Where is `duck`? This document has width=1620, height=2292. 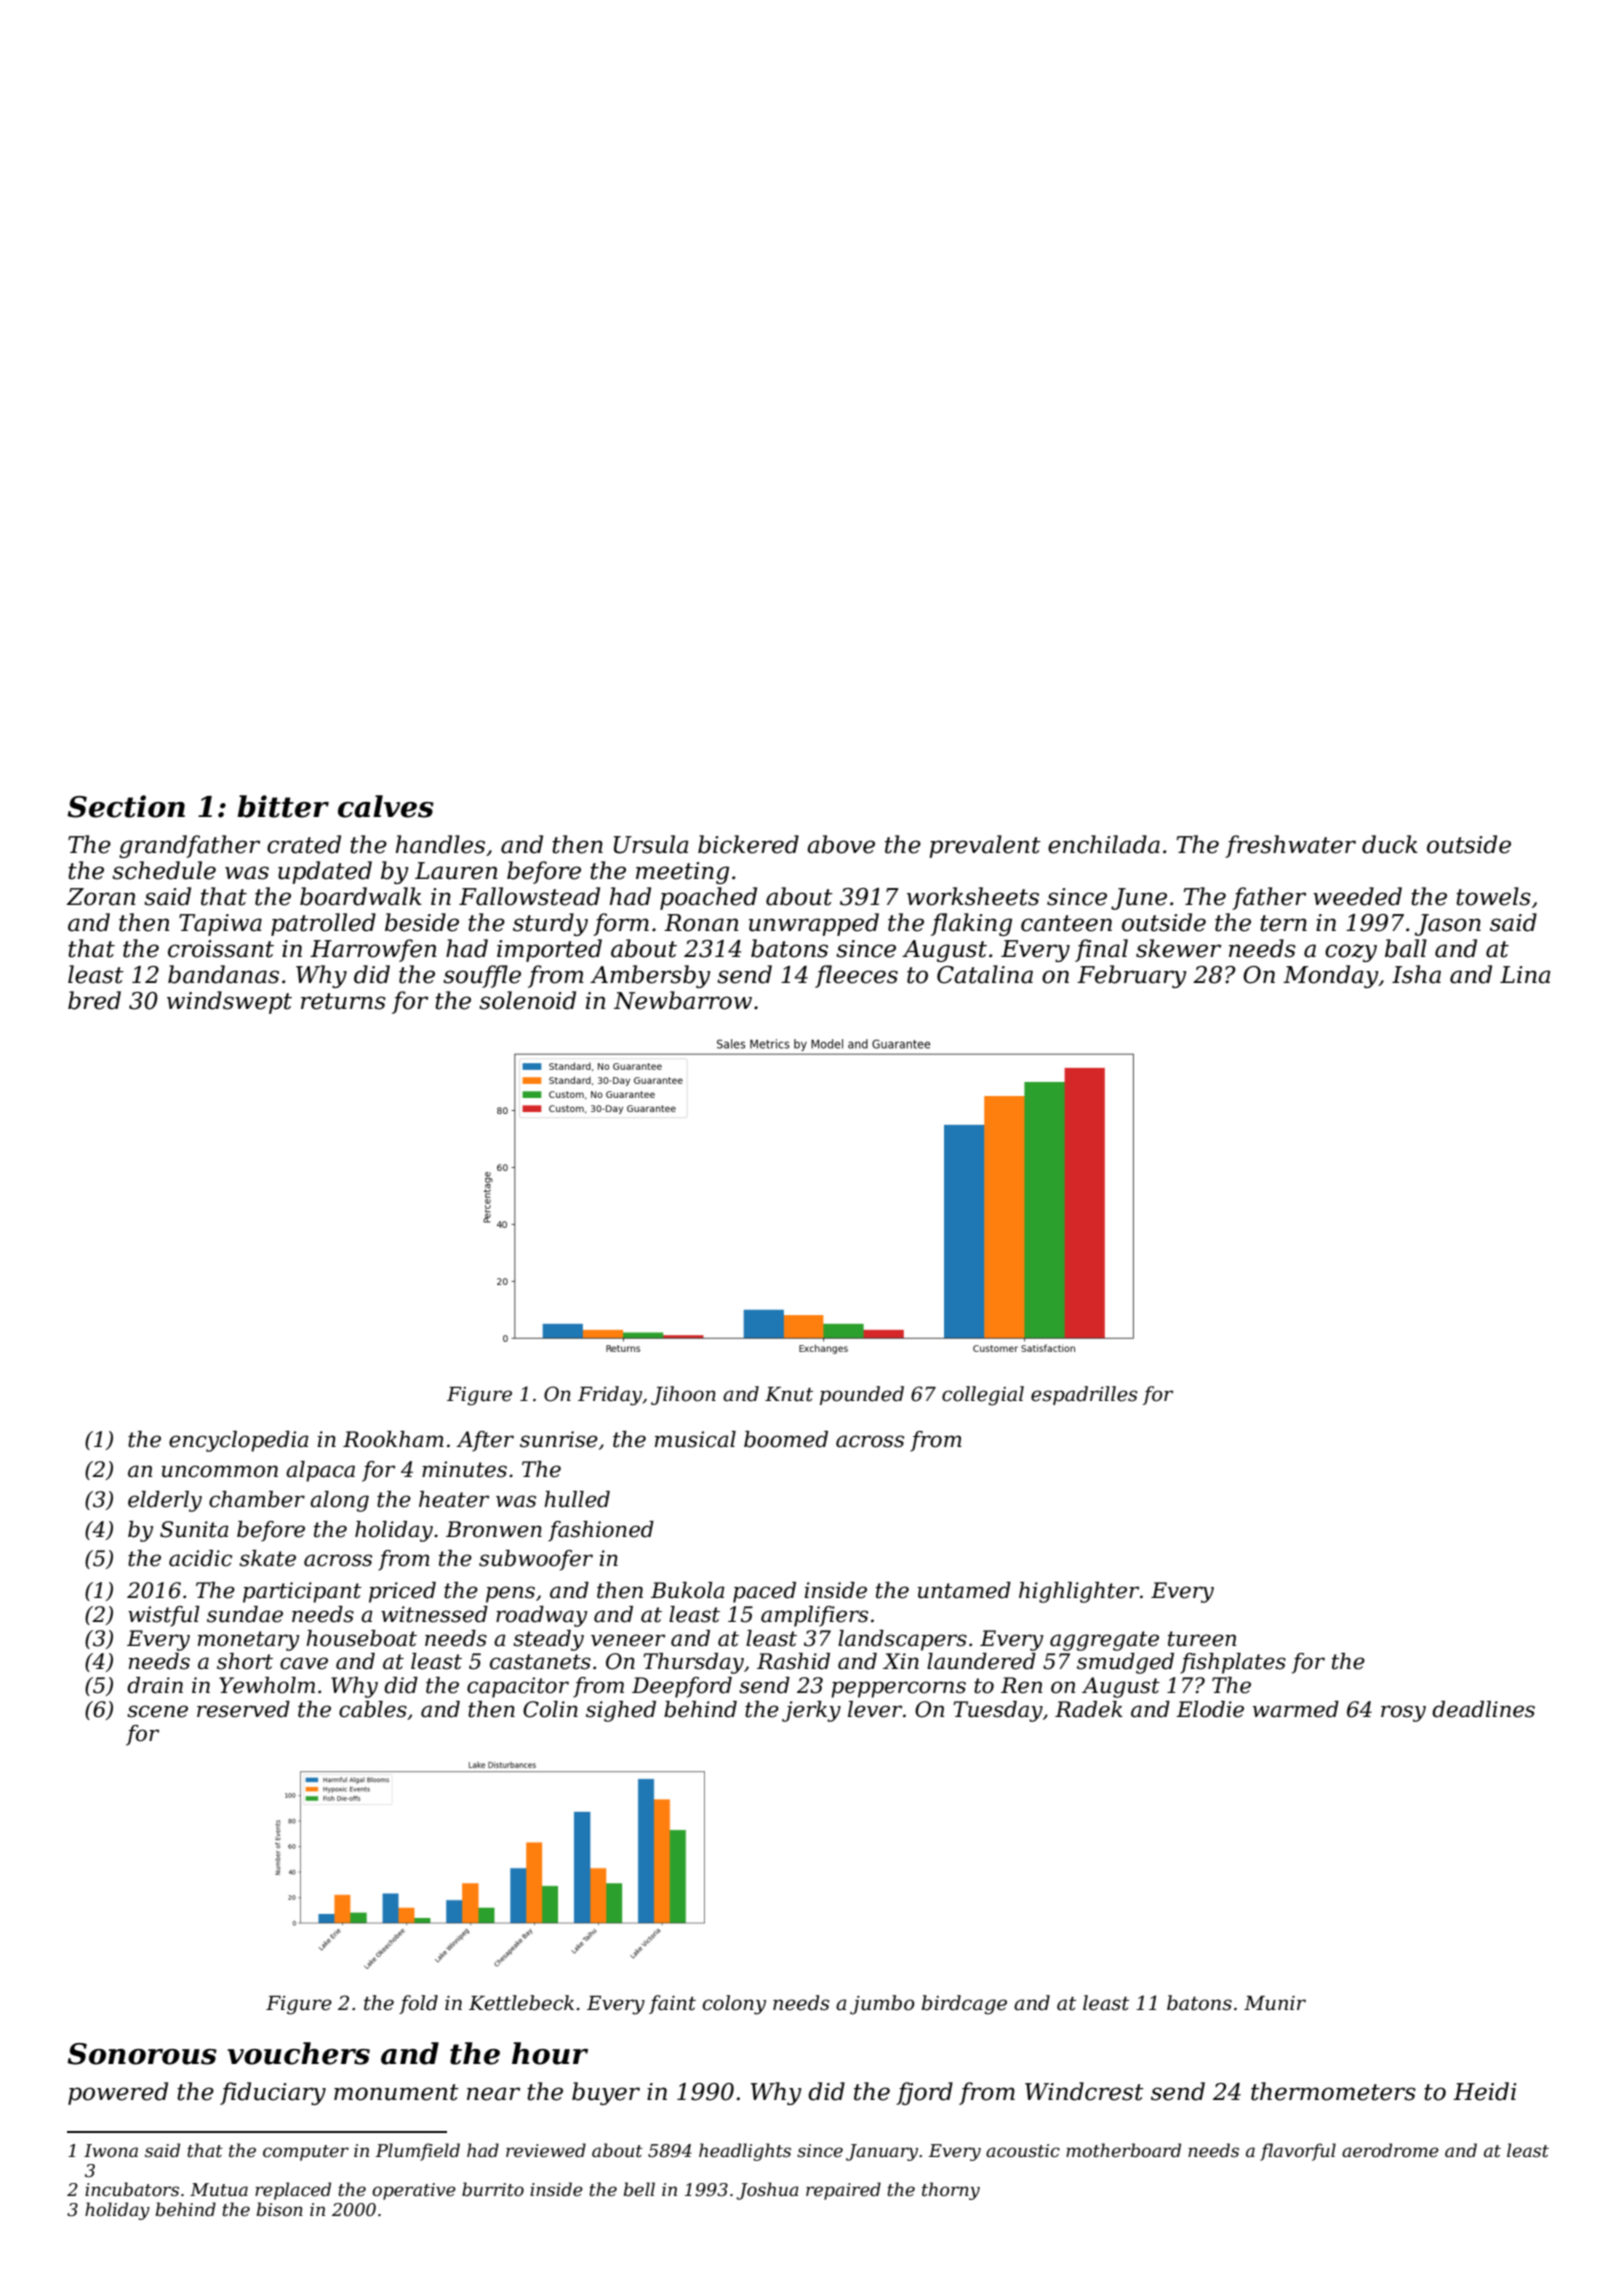 duck is located at coordinates (1390, 844).
